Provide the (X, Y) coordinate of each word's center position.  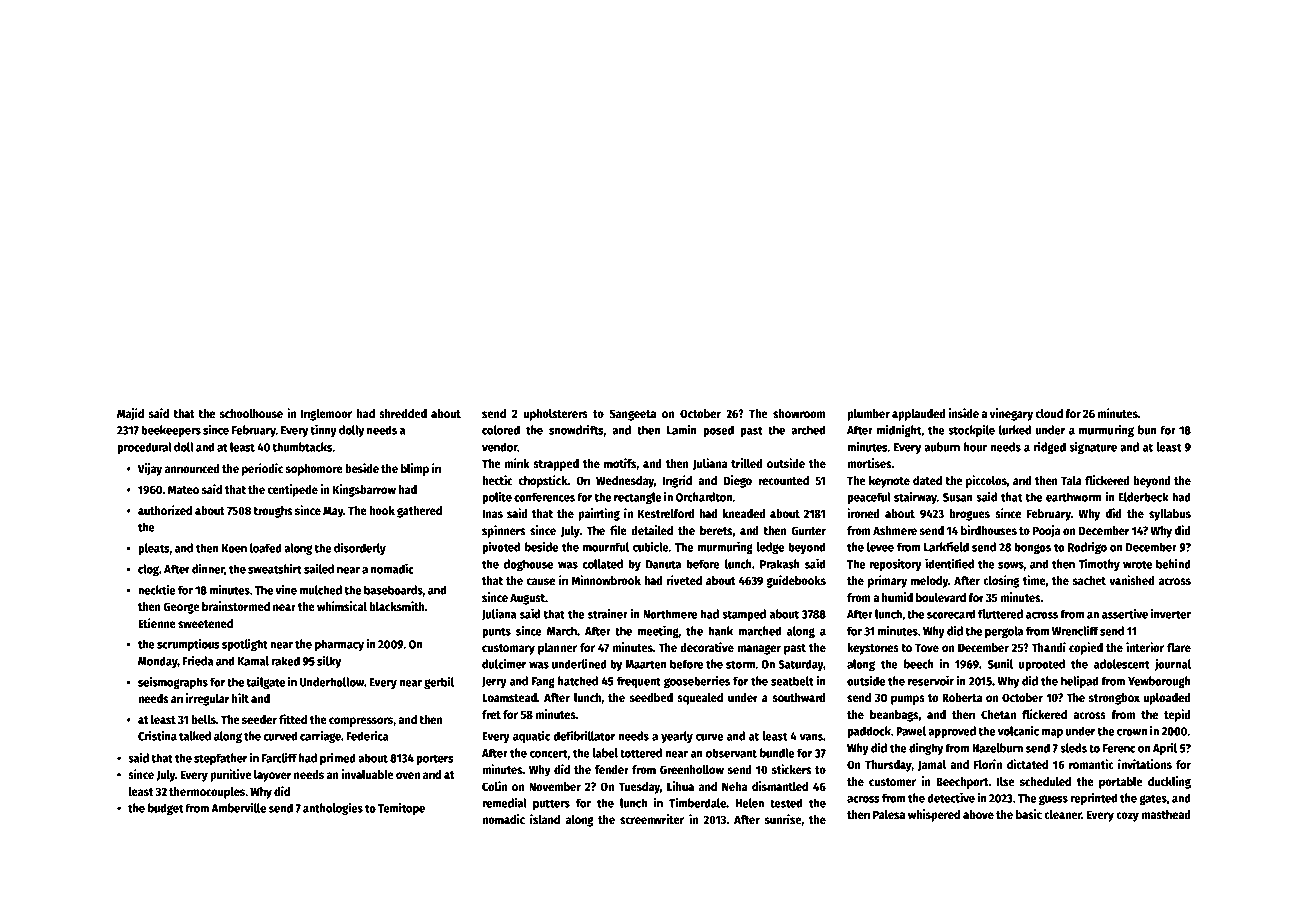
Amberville (238, 808)
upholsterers (555, 415)
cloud (1049, 413)
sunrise (783, 820)
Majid (130, 414)
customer (892, 782)
